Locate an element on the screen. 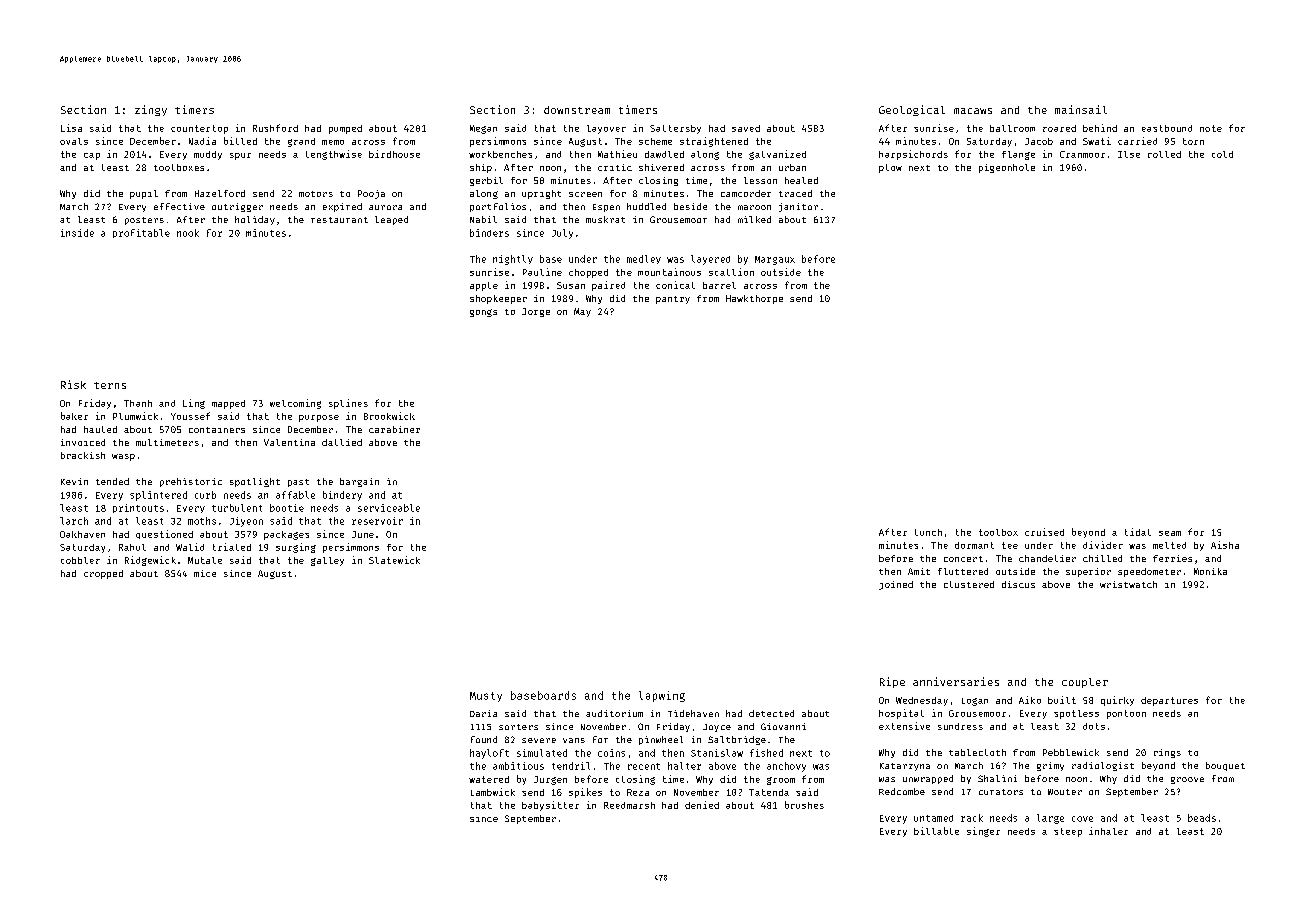 The height and width of the screenshot is (924, 1308). straightened is located at coordinates (714, 142).
